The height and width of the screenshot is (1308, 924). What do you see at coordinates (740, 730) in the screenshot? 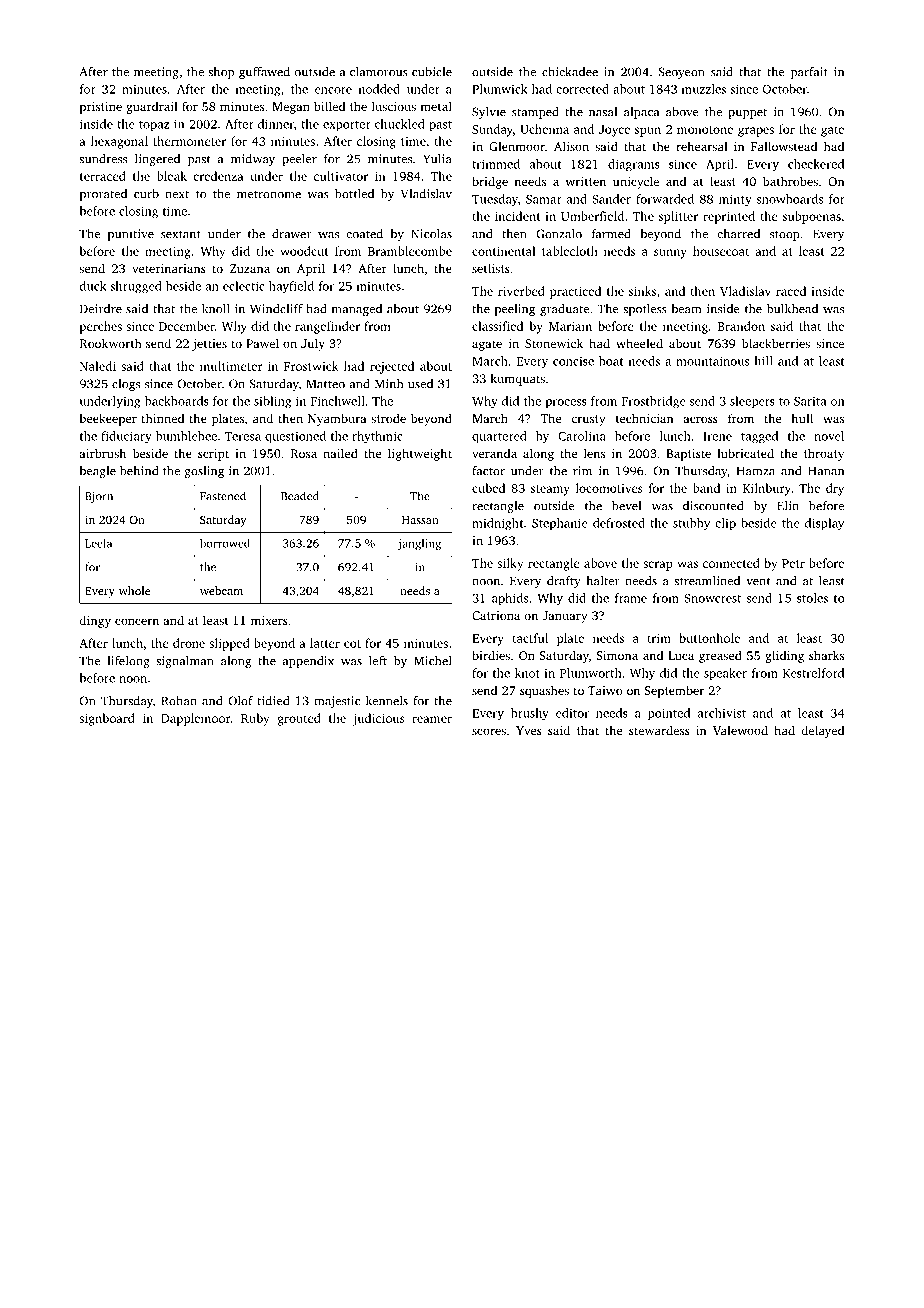
I see `Valewood` at bounding box center [740, 730].
